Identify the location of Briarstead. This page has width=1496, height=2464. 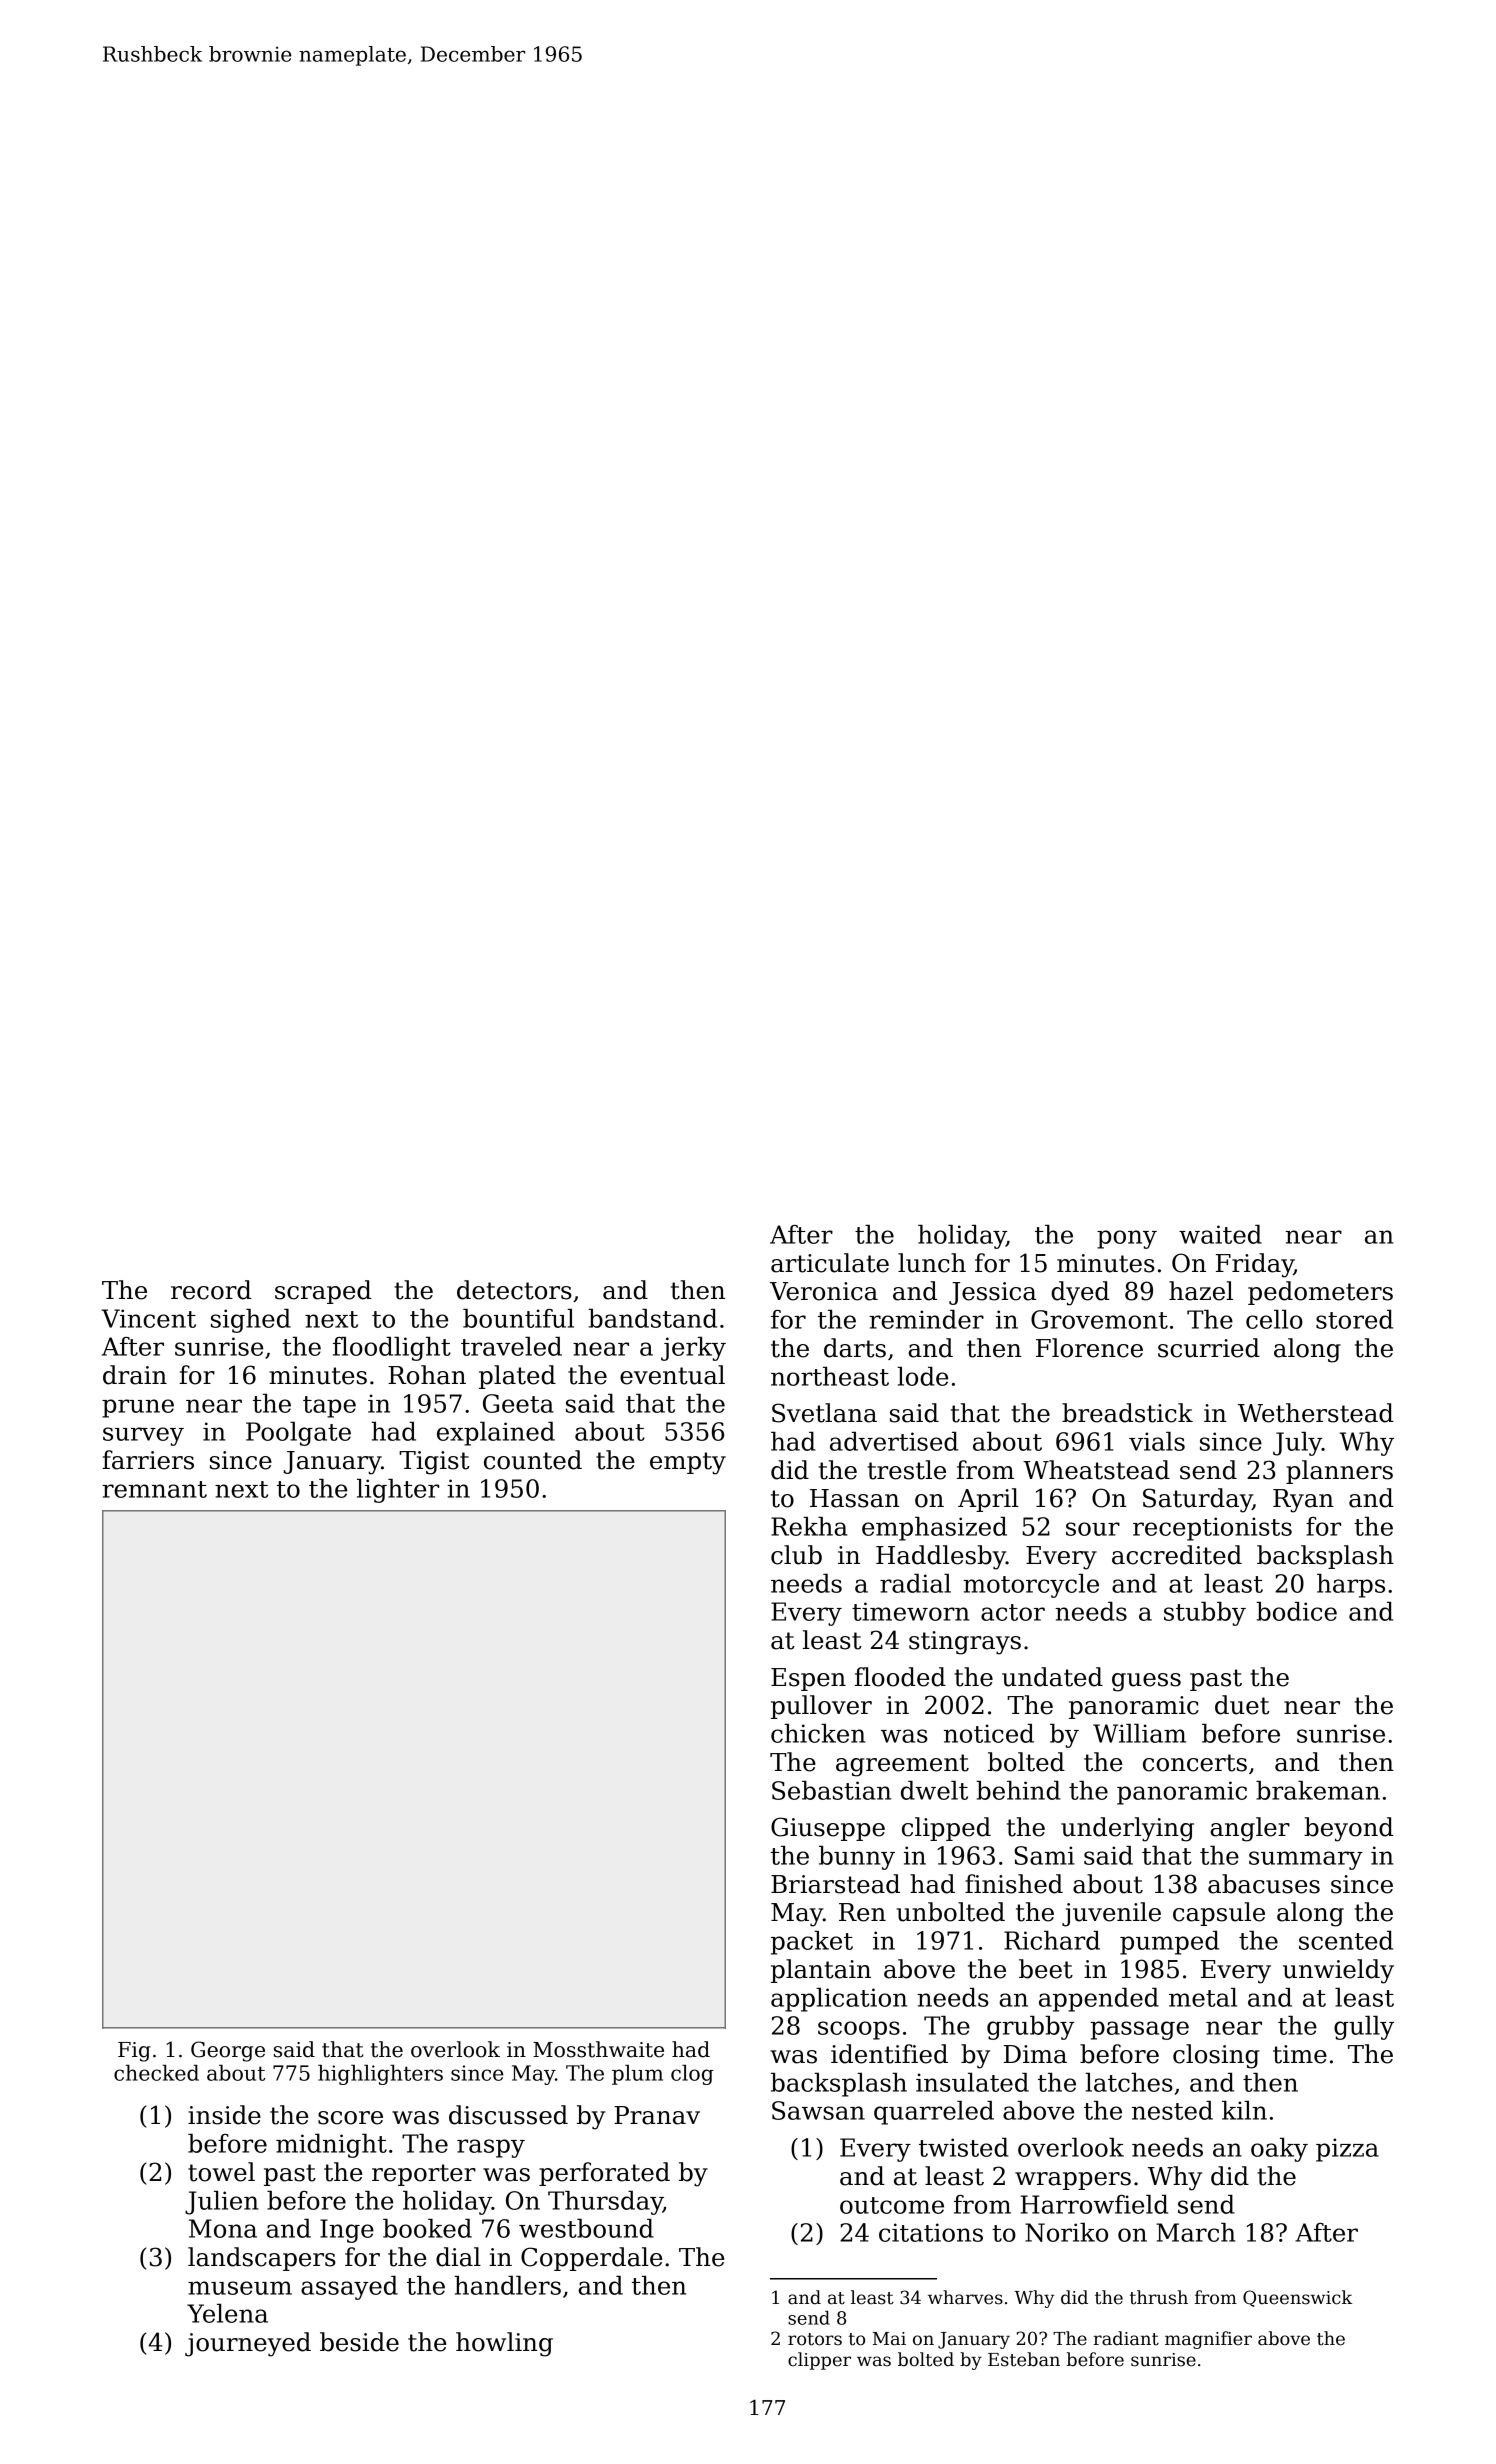
(835, 1884).
